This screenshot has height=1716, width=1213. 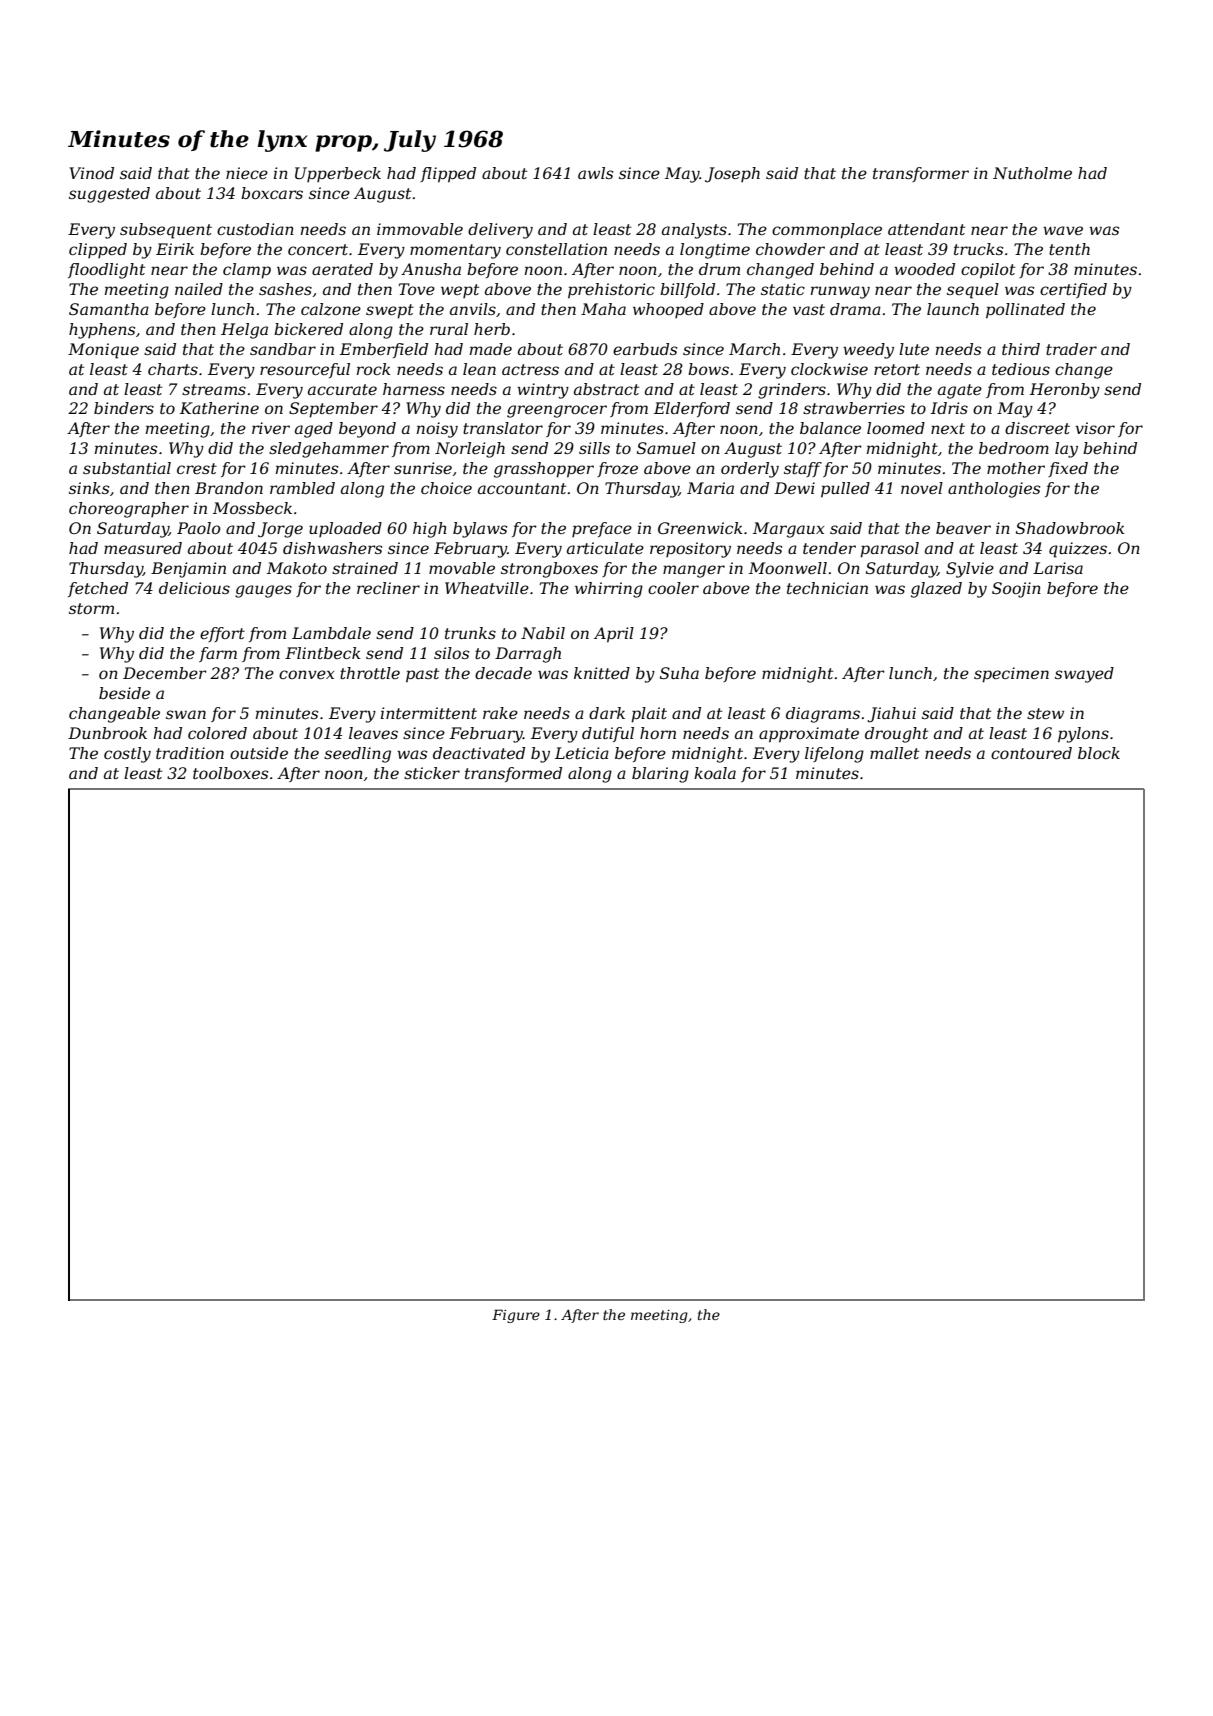 I want to click on manger, so click(x=694, y=571).
